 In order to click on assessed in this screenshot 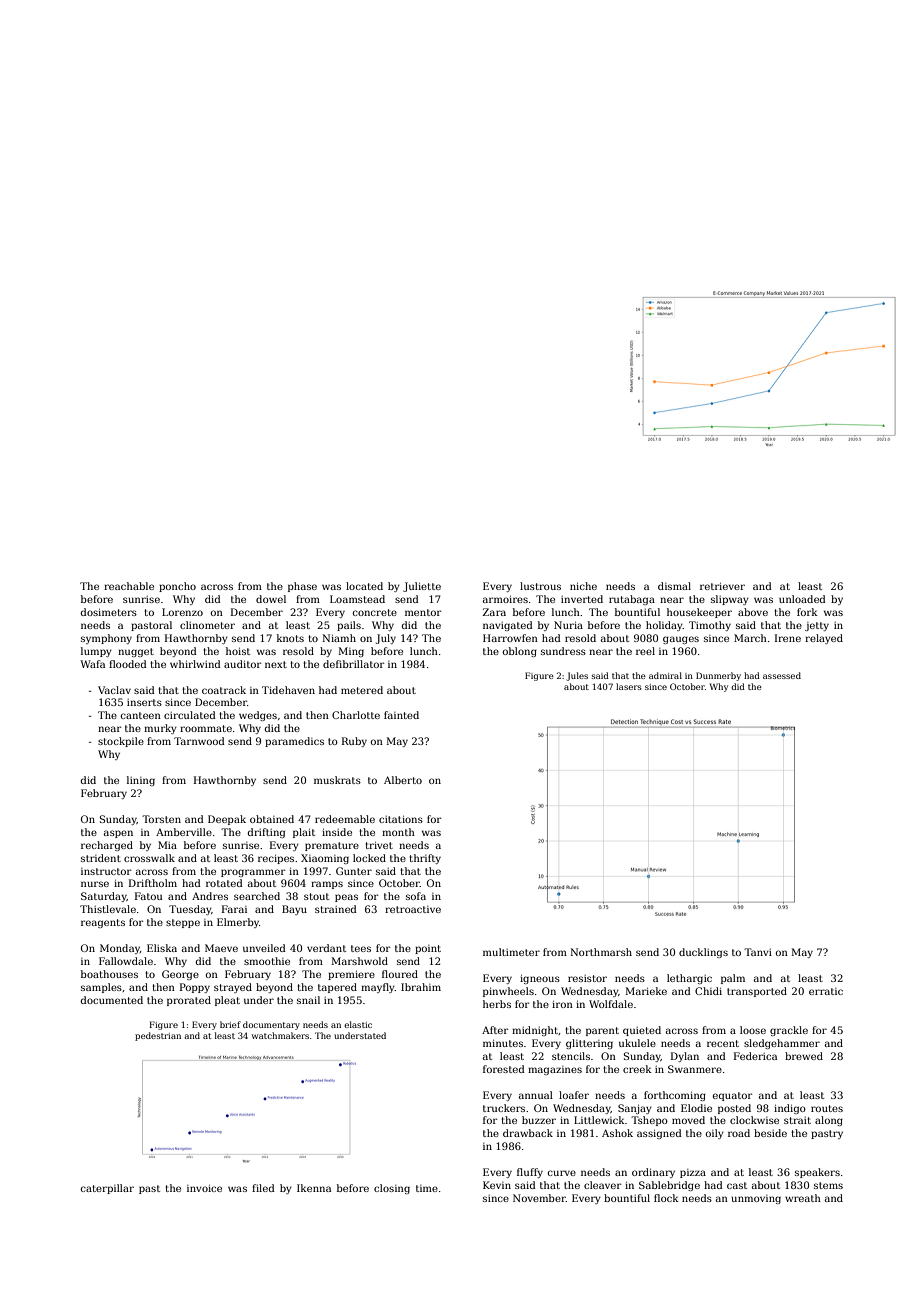, I will do `click(782, 675)`.
